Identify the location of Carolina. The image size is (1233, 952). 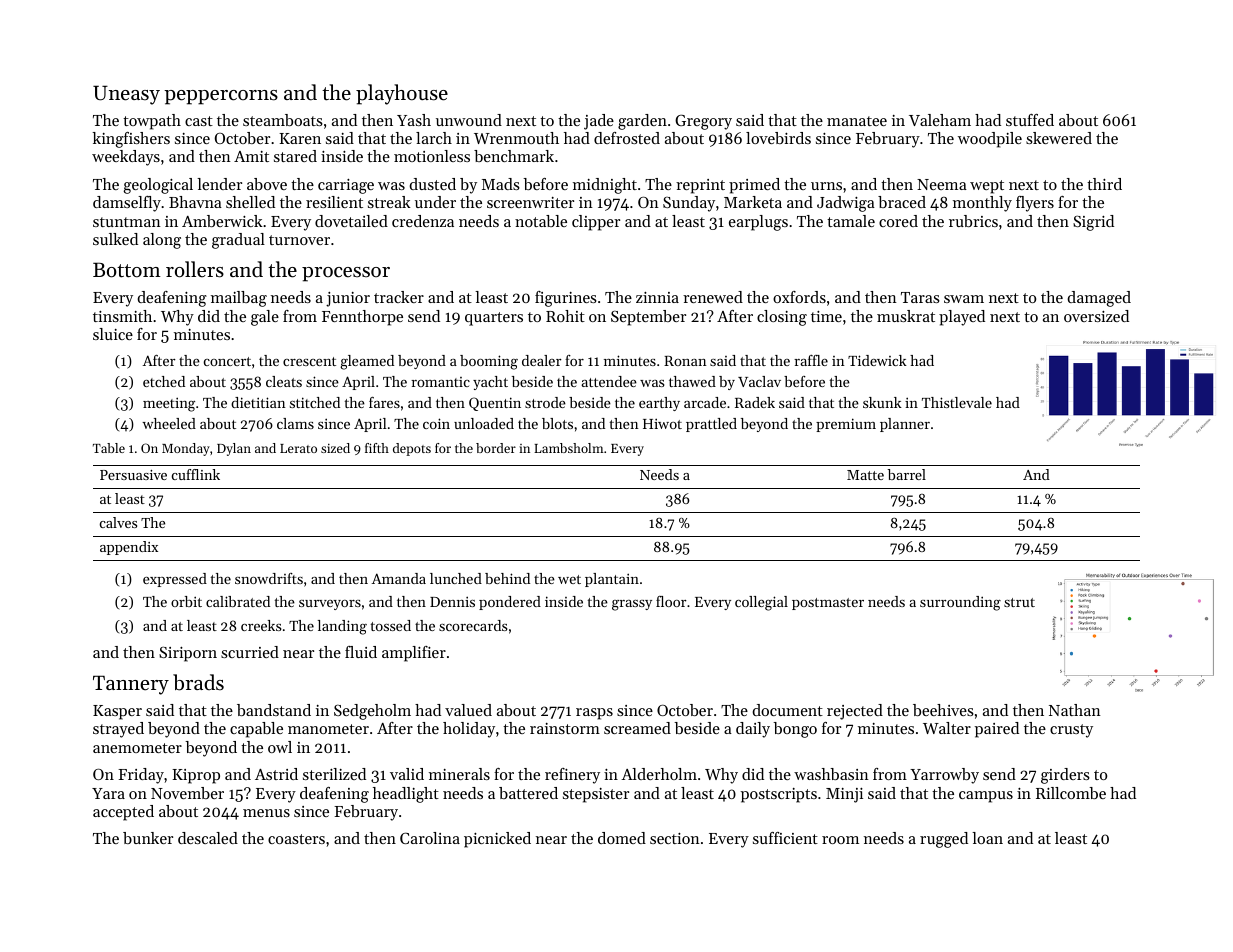
(430, 838).
